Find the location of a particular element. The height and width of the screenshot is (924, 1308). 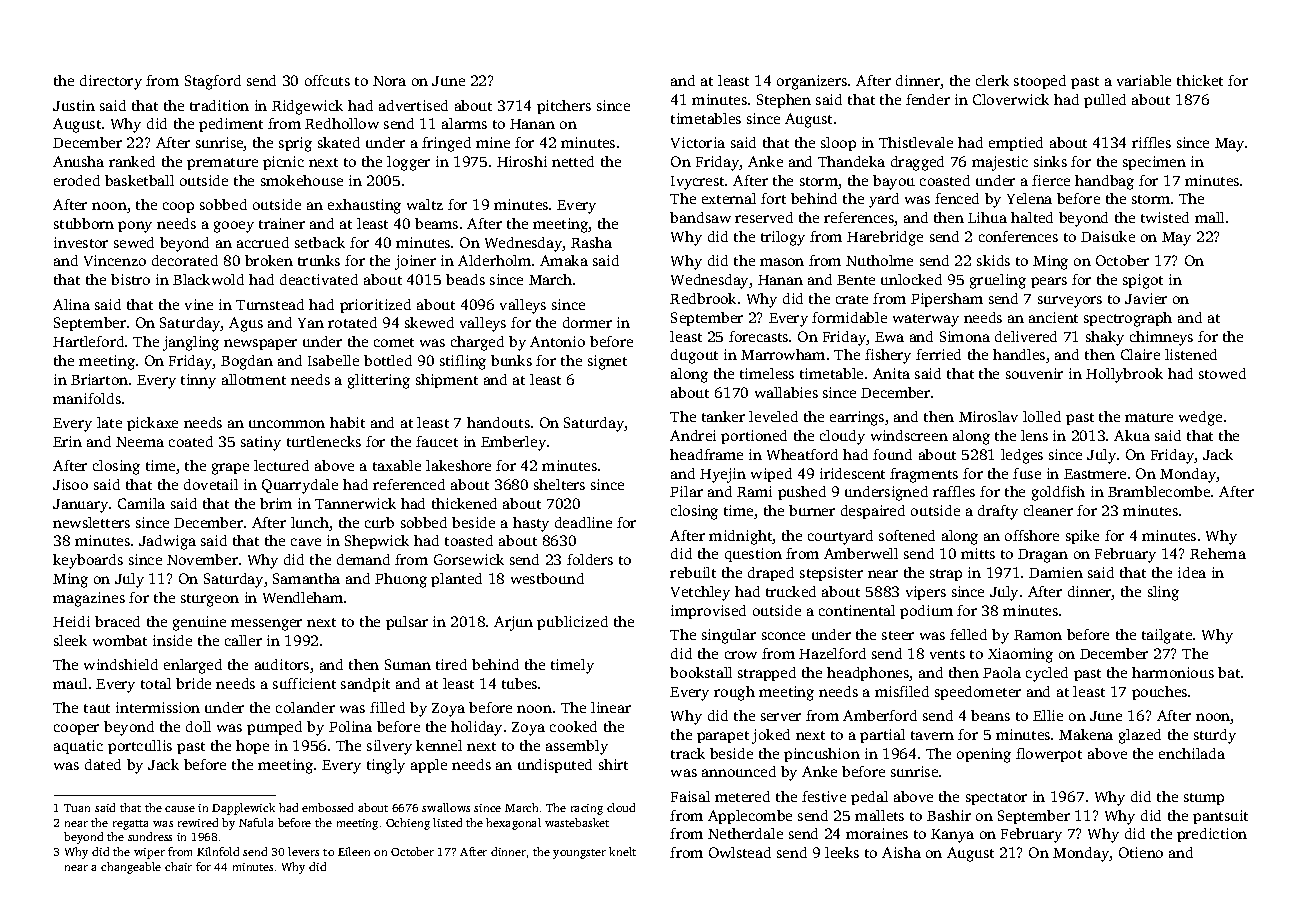

variable is located at coordinates (1144, 80).
